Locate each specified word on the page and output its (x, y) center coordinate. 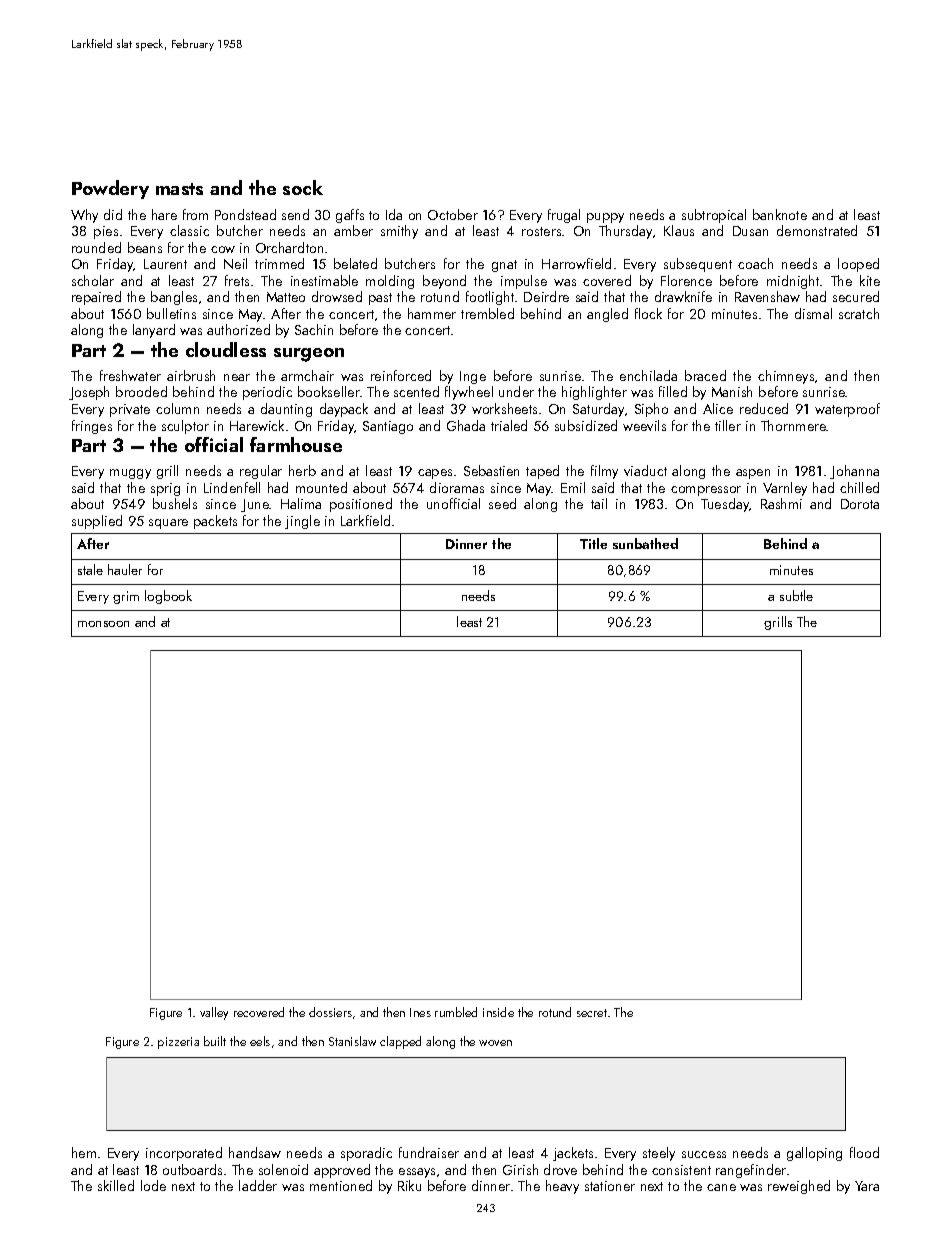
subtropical (714, 216)
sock (303, 187)
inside (498, 1012)
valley (214, 1013)
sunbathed (645, 543)
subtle (796, 595)
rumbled (456, 1012)
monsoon (103, 624)
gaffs (350, 216)
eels (260, 1041)
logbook (168, 597)
